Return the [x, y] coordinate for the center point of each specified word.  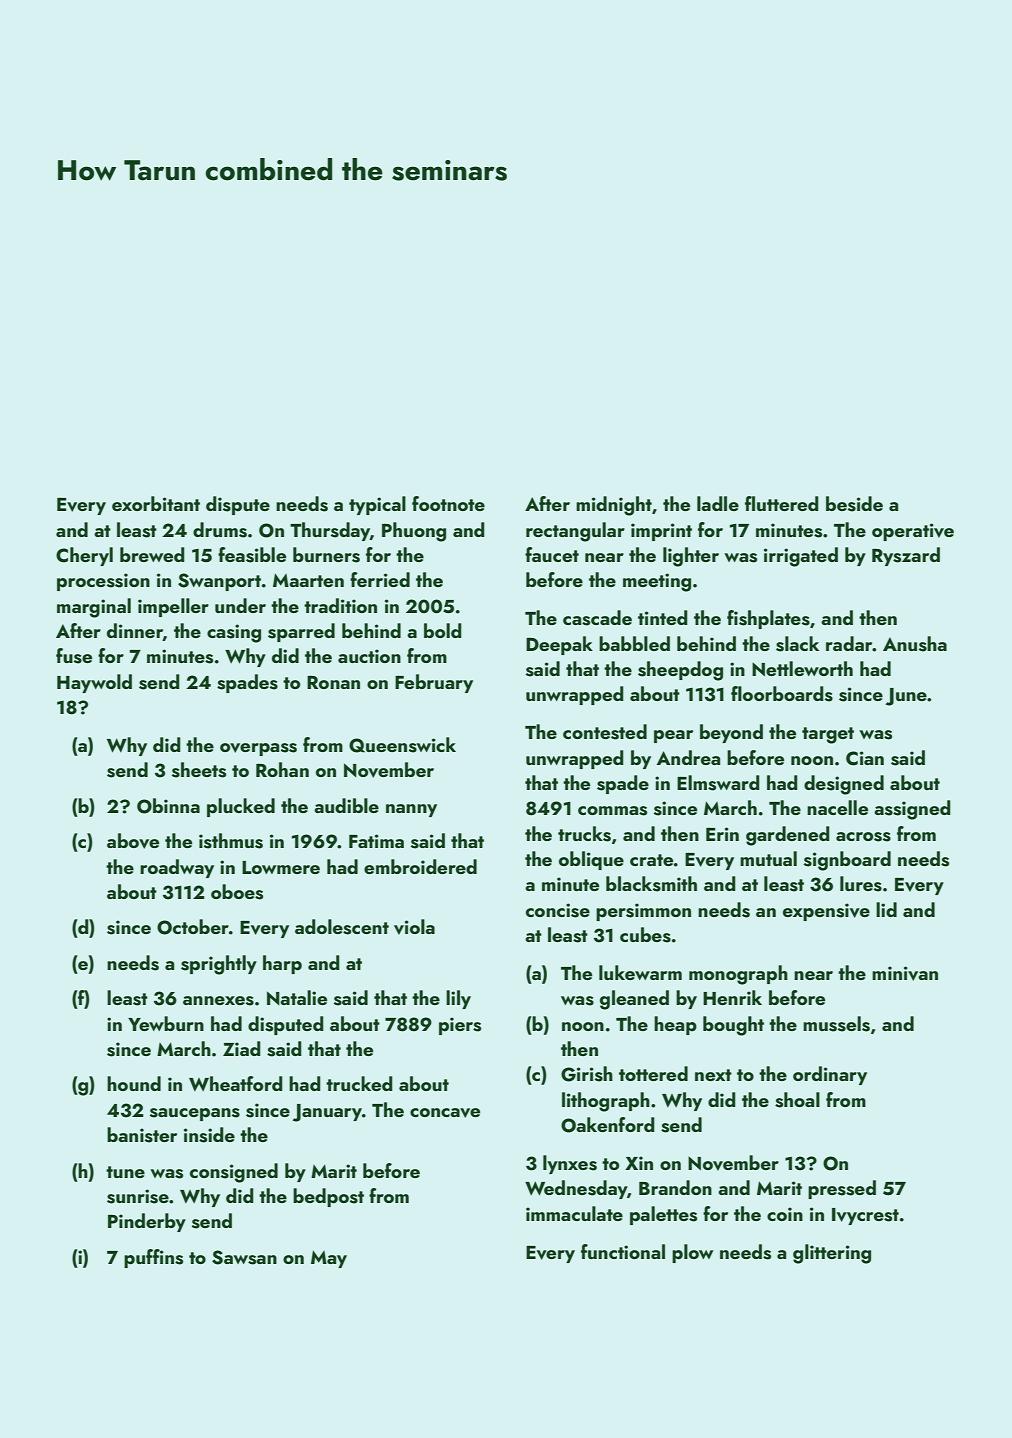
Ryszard [906, 556]
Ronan [333, 682]
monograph [738, 975]
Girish [587, 1074]
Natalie [297, 997]
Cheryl [84, 556]
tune [125, 1172]
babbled [634, 643]
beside [854, 504]
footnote [448, 503]
